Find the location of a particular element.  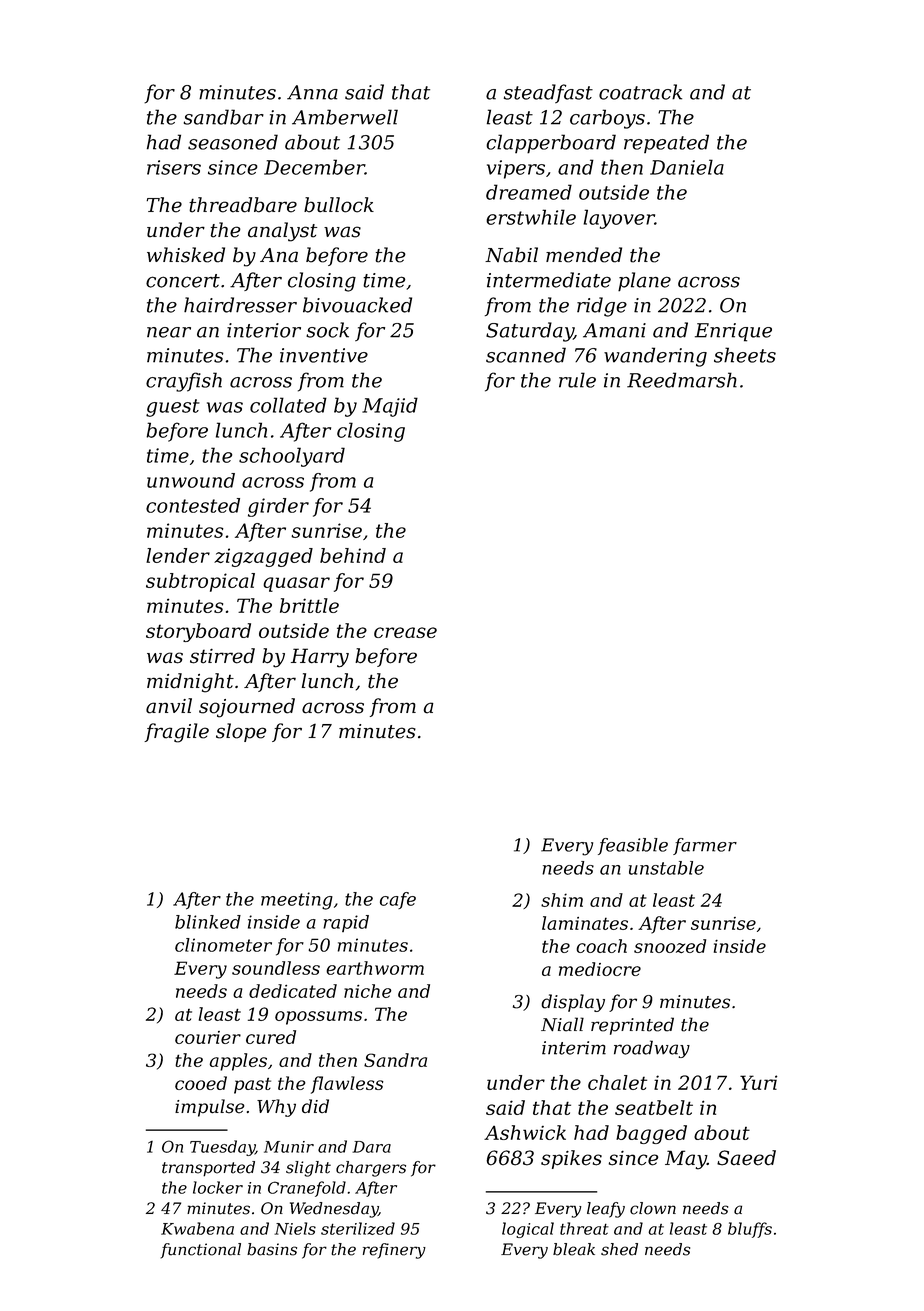

Sandra is located at coordinates (395, 1060).
